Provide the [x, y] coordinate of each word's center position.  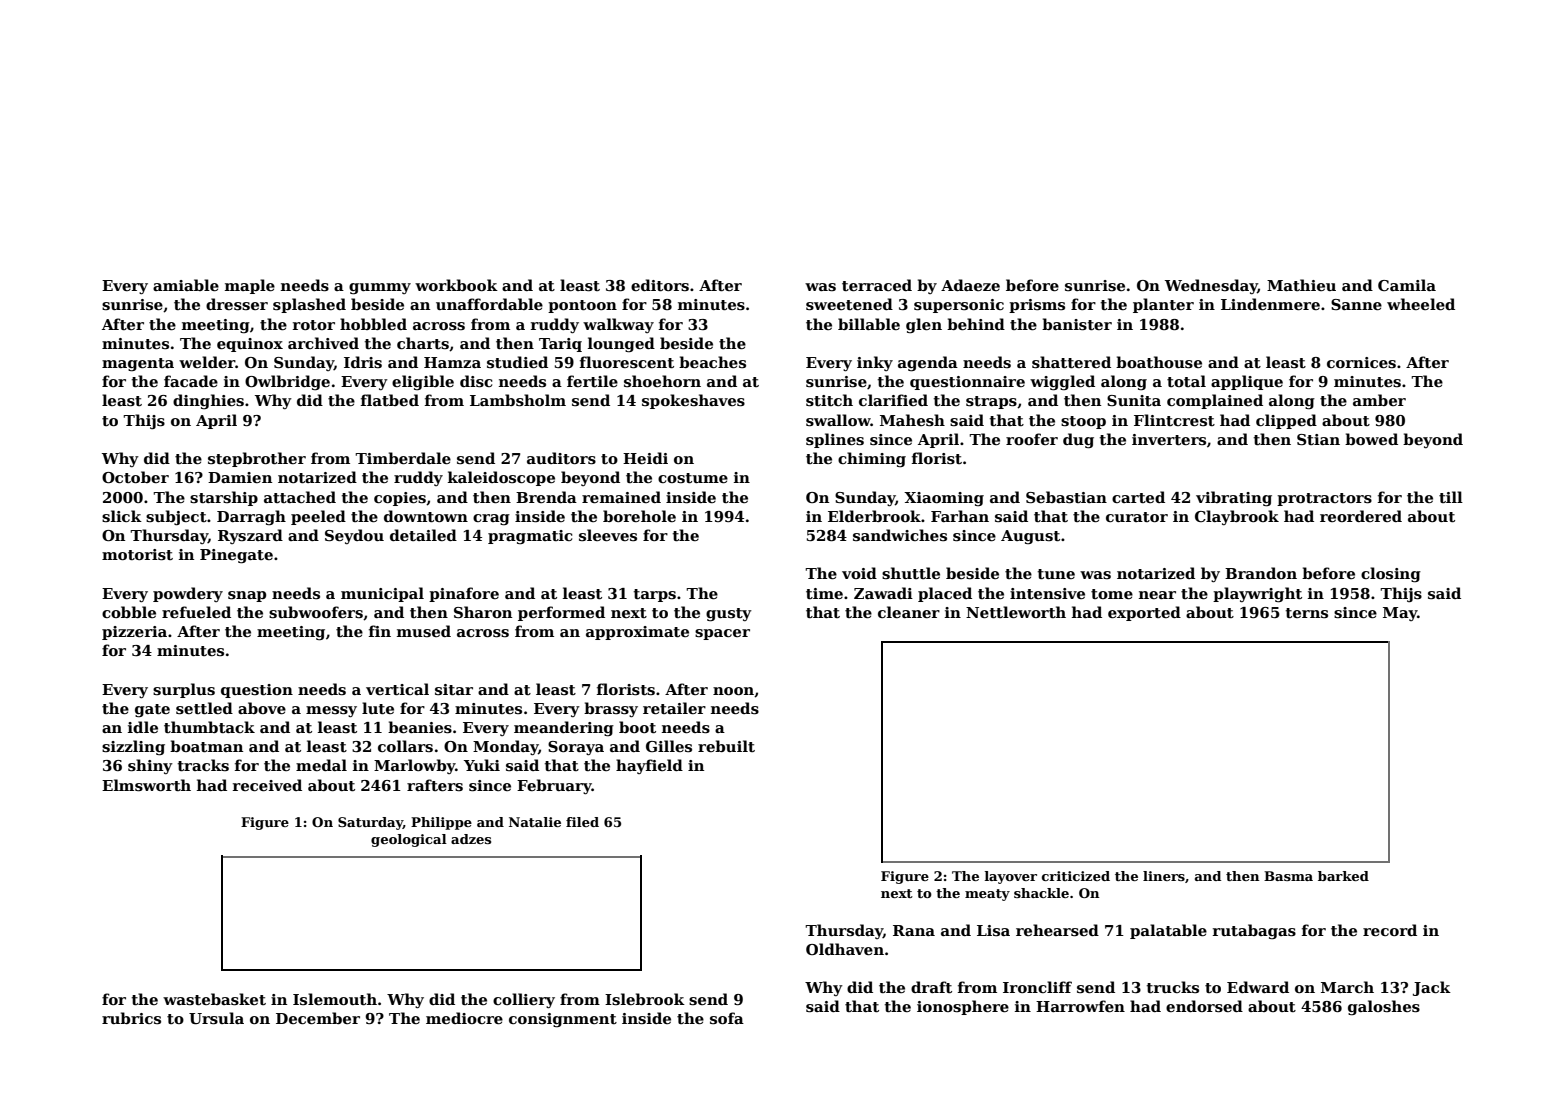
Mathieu [1301, 285]
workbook [456, 285]
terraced [877, 285]
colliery [524, 1000]
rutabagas [1254, 932]
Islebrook [645, 999]
